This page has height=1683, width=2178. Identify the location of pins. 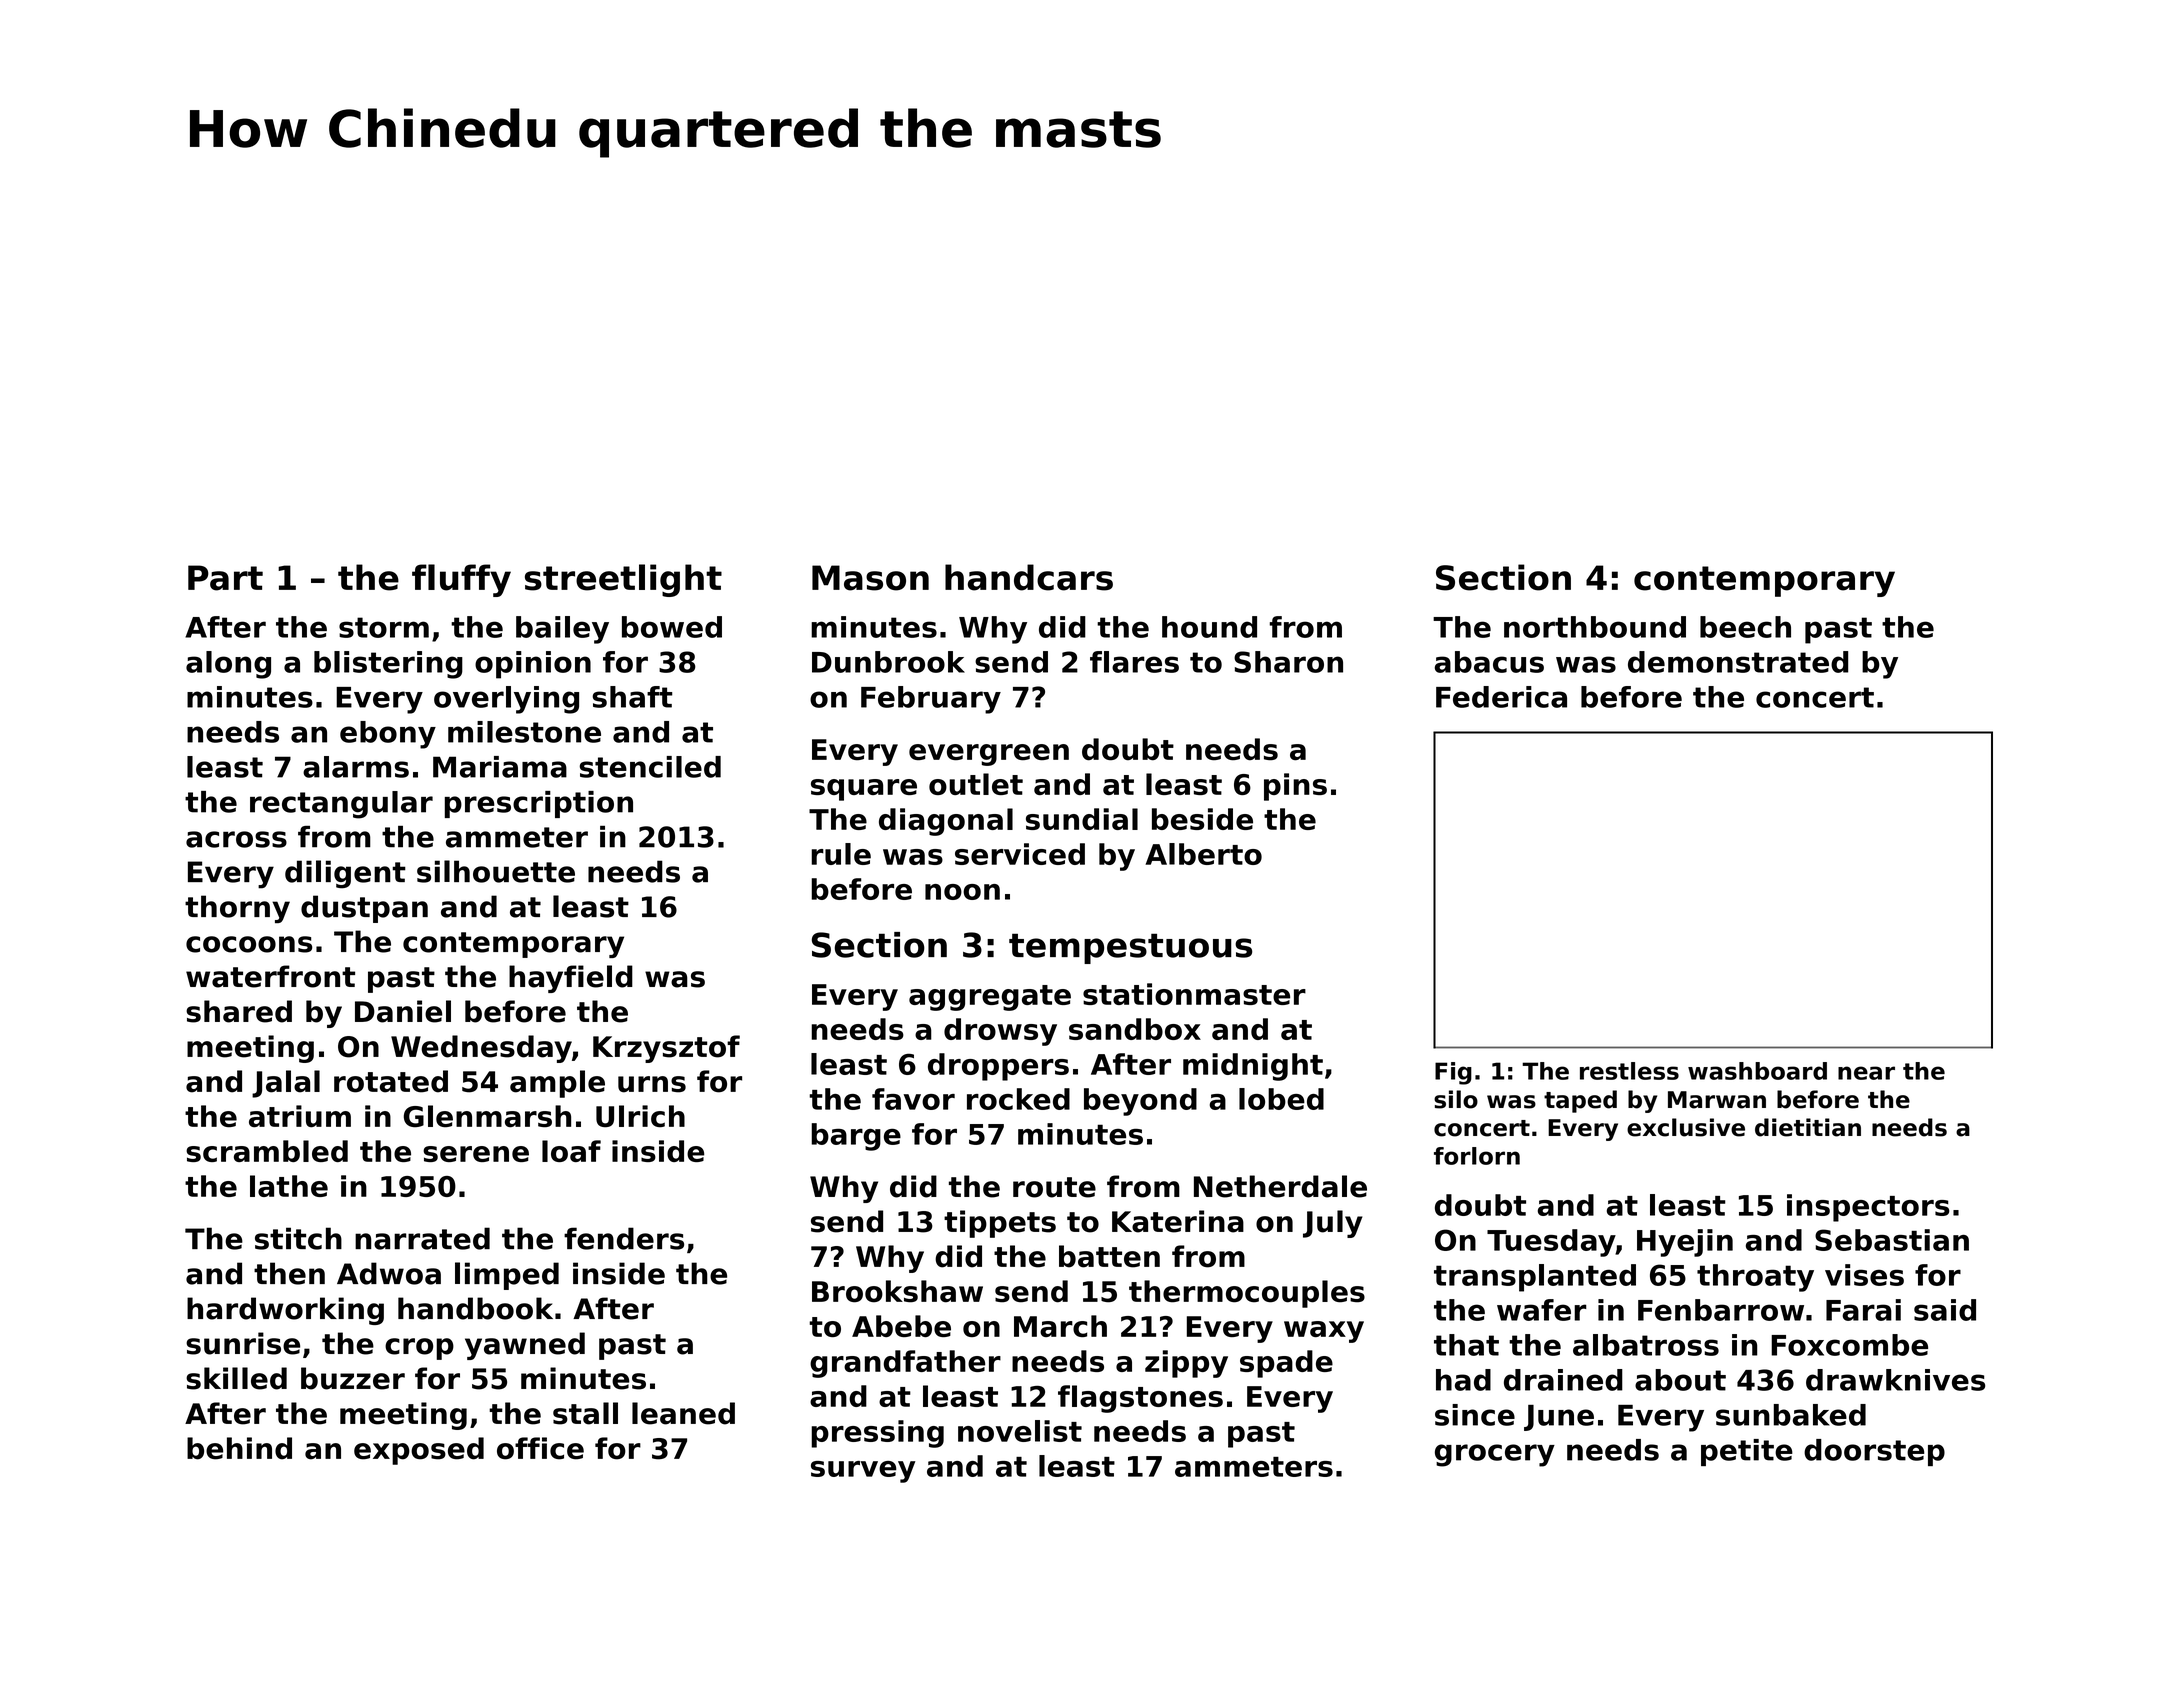
(1295, 787).
